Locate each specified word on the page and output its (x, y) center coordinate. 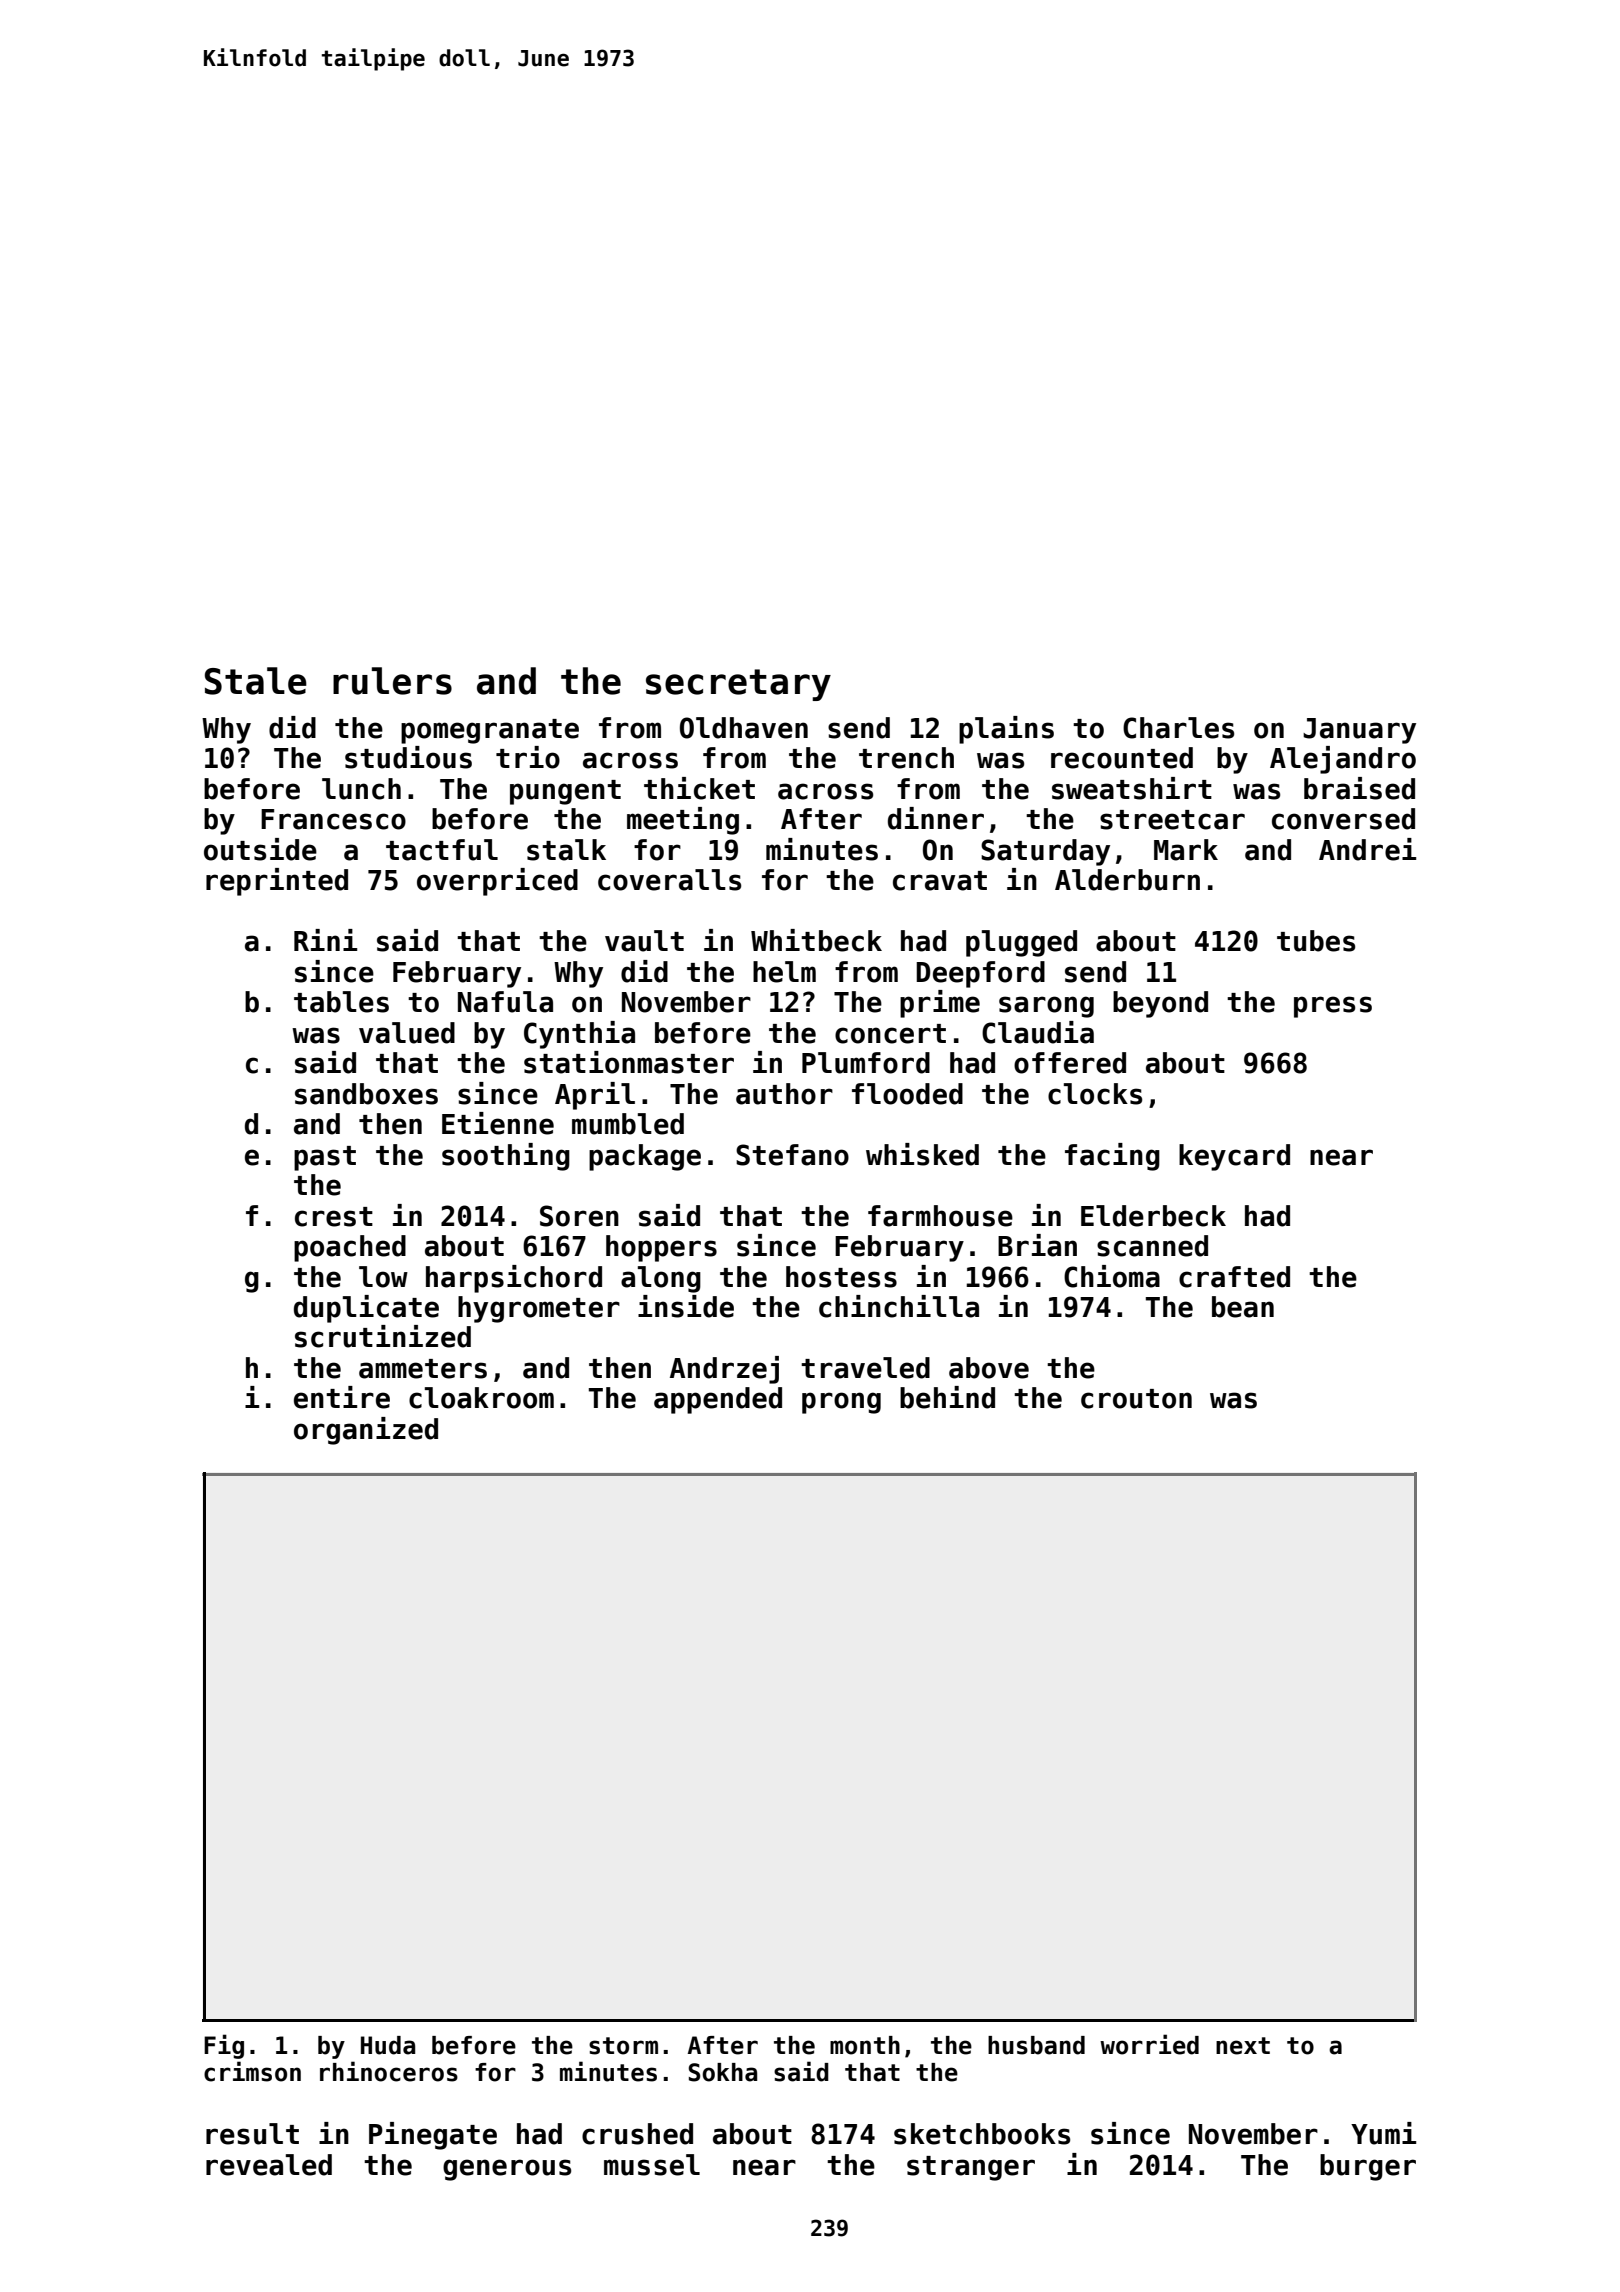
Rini (325, 940)
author (784, 1094)
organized (366, 1431)
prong (841, 1403)
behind (947, 1397)
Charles (1178, 728)
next (1243, 2046)
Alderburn (1127, 880)
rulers (392, 681)
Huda (388, 2045)
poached (350, 1248)
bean (1243, 1307)
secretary (738, 685)
